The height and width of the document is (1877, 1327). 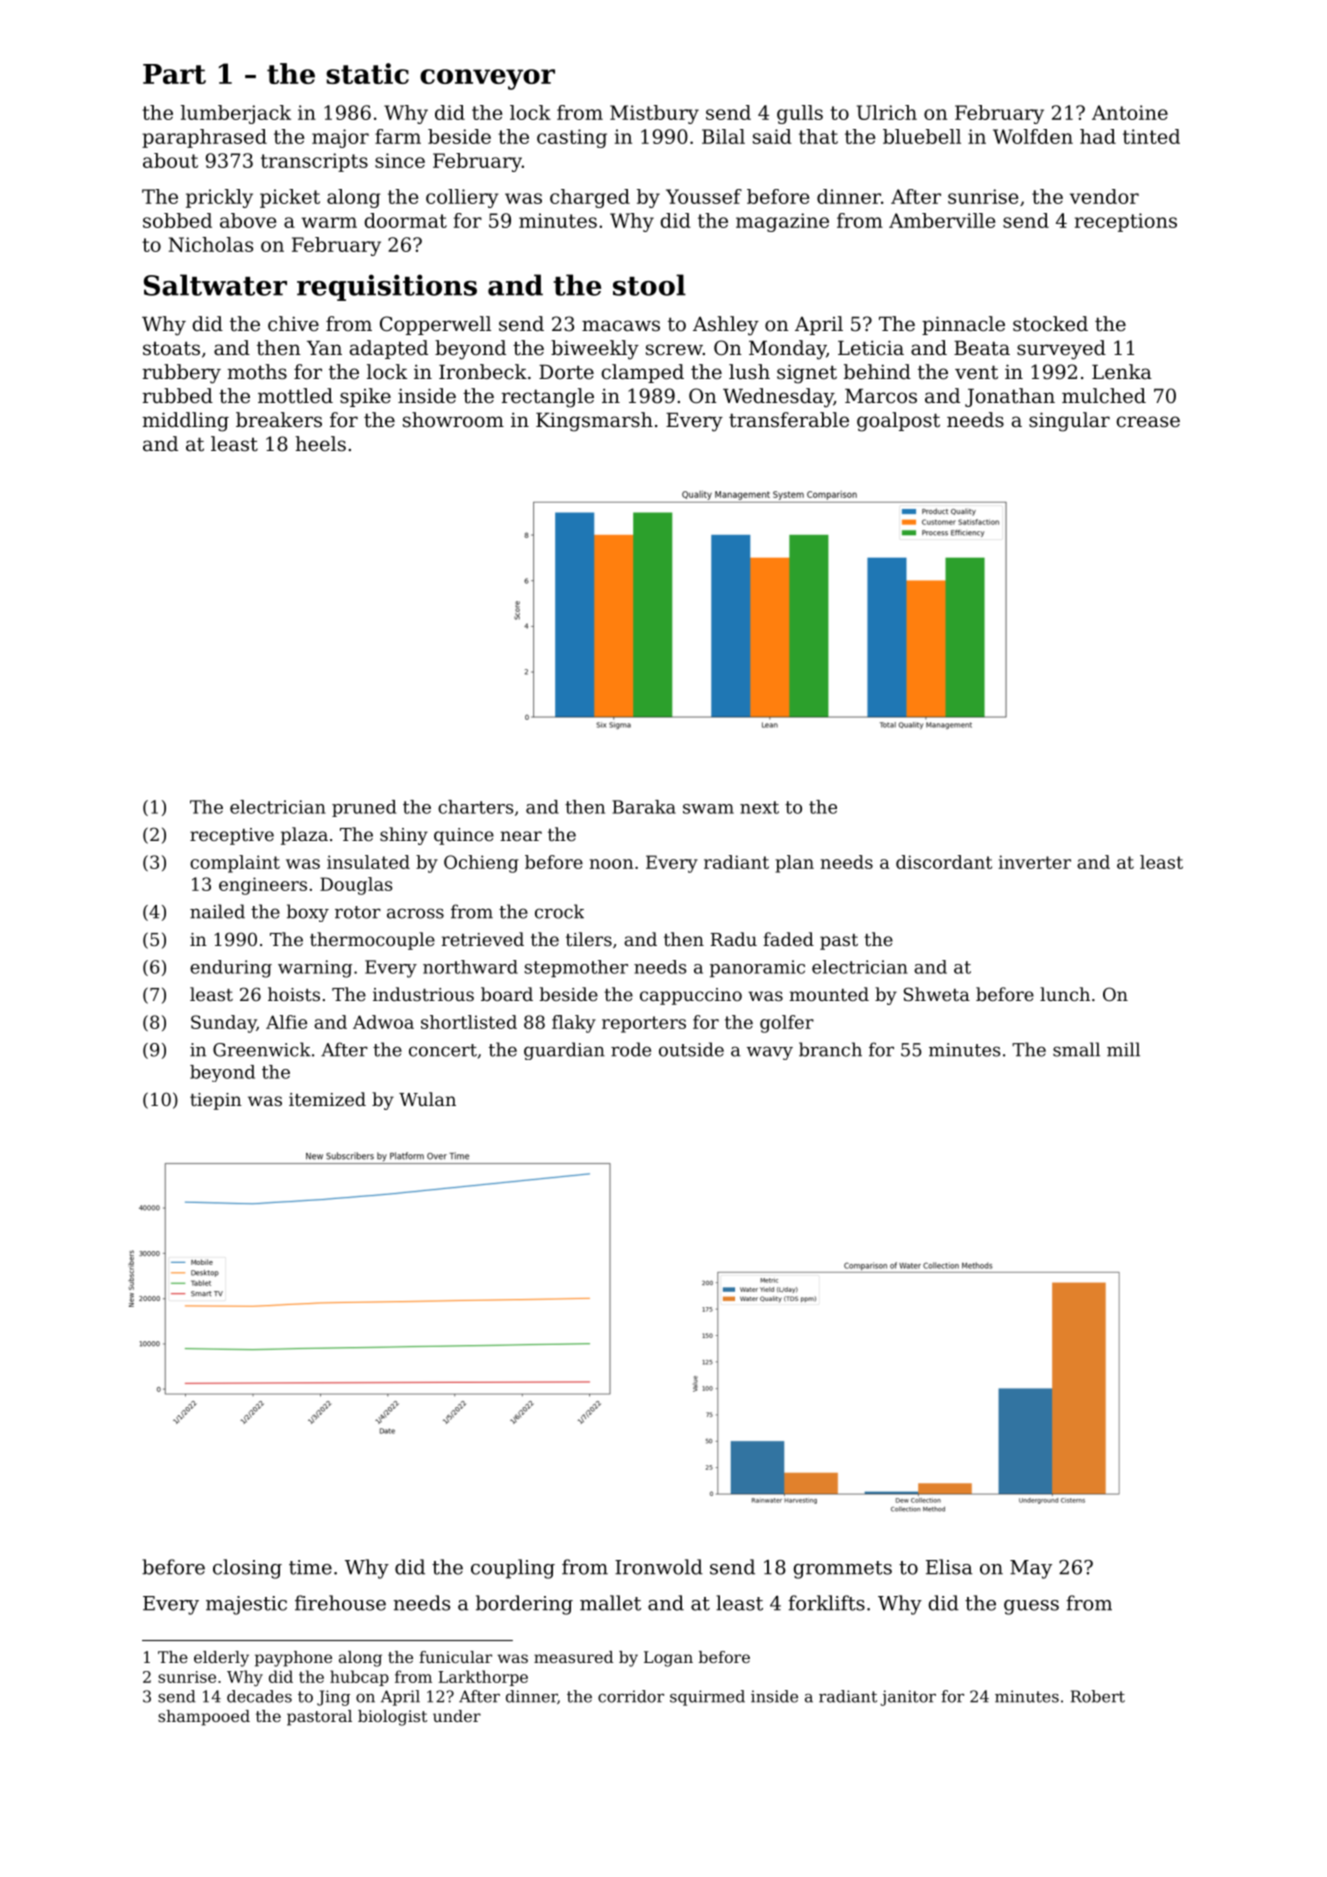 What do you see at coordinates (340, 138) in the document?
I see `major` at bounding box center [340, 138].
